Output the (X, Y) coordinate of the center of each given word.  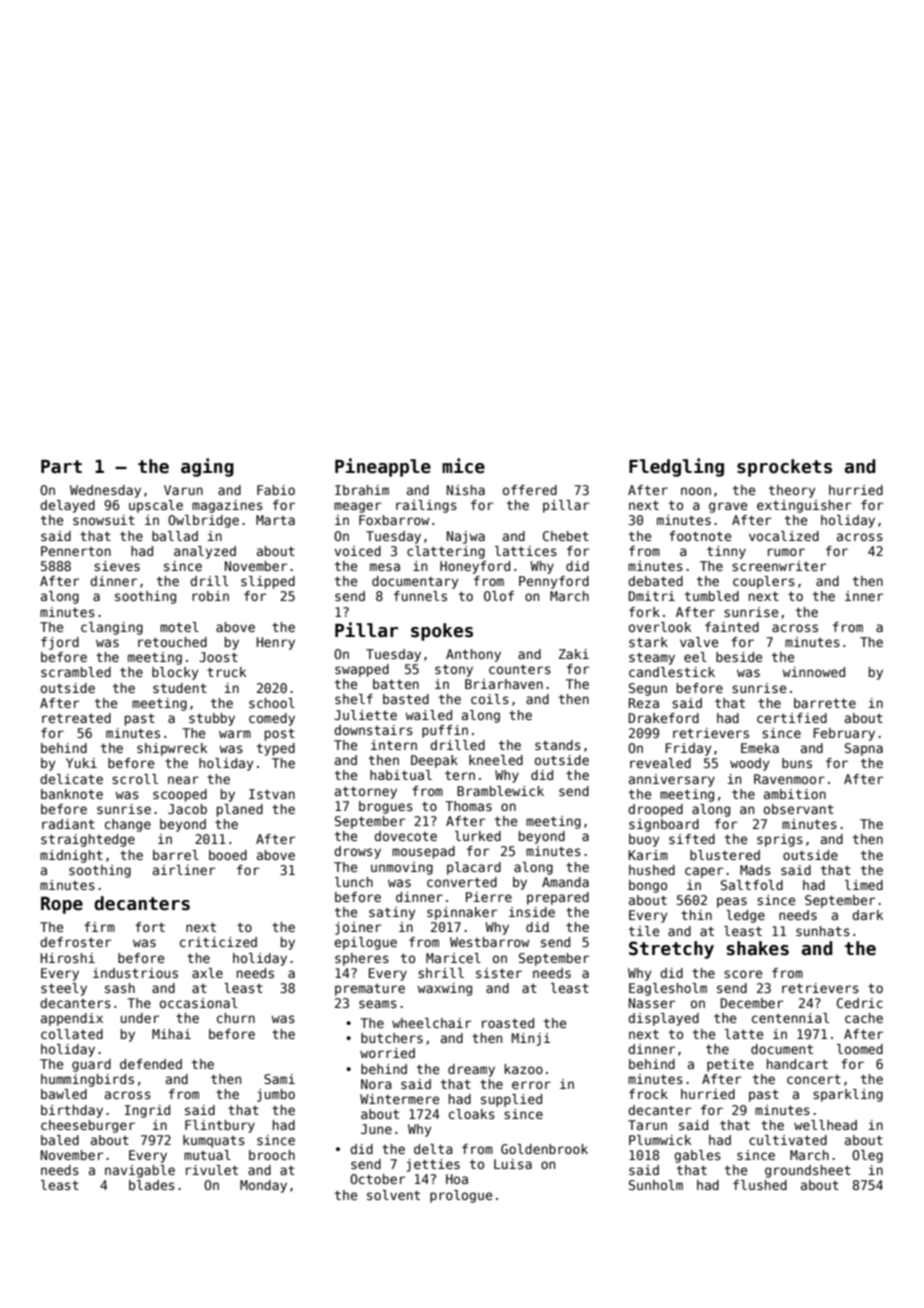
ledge (745, 916)
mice (463, 466)
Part (61, 467)
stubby (212, 719)
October (377, 1179)
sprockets (784, 468)
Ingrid (147, 1111)
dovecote (405, 836)
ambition (795, 794)
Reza (644, 703)
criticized (218, 942)
